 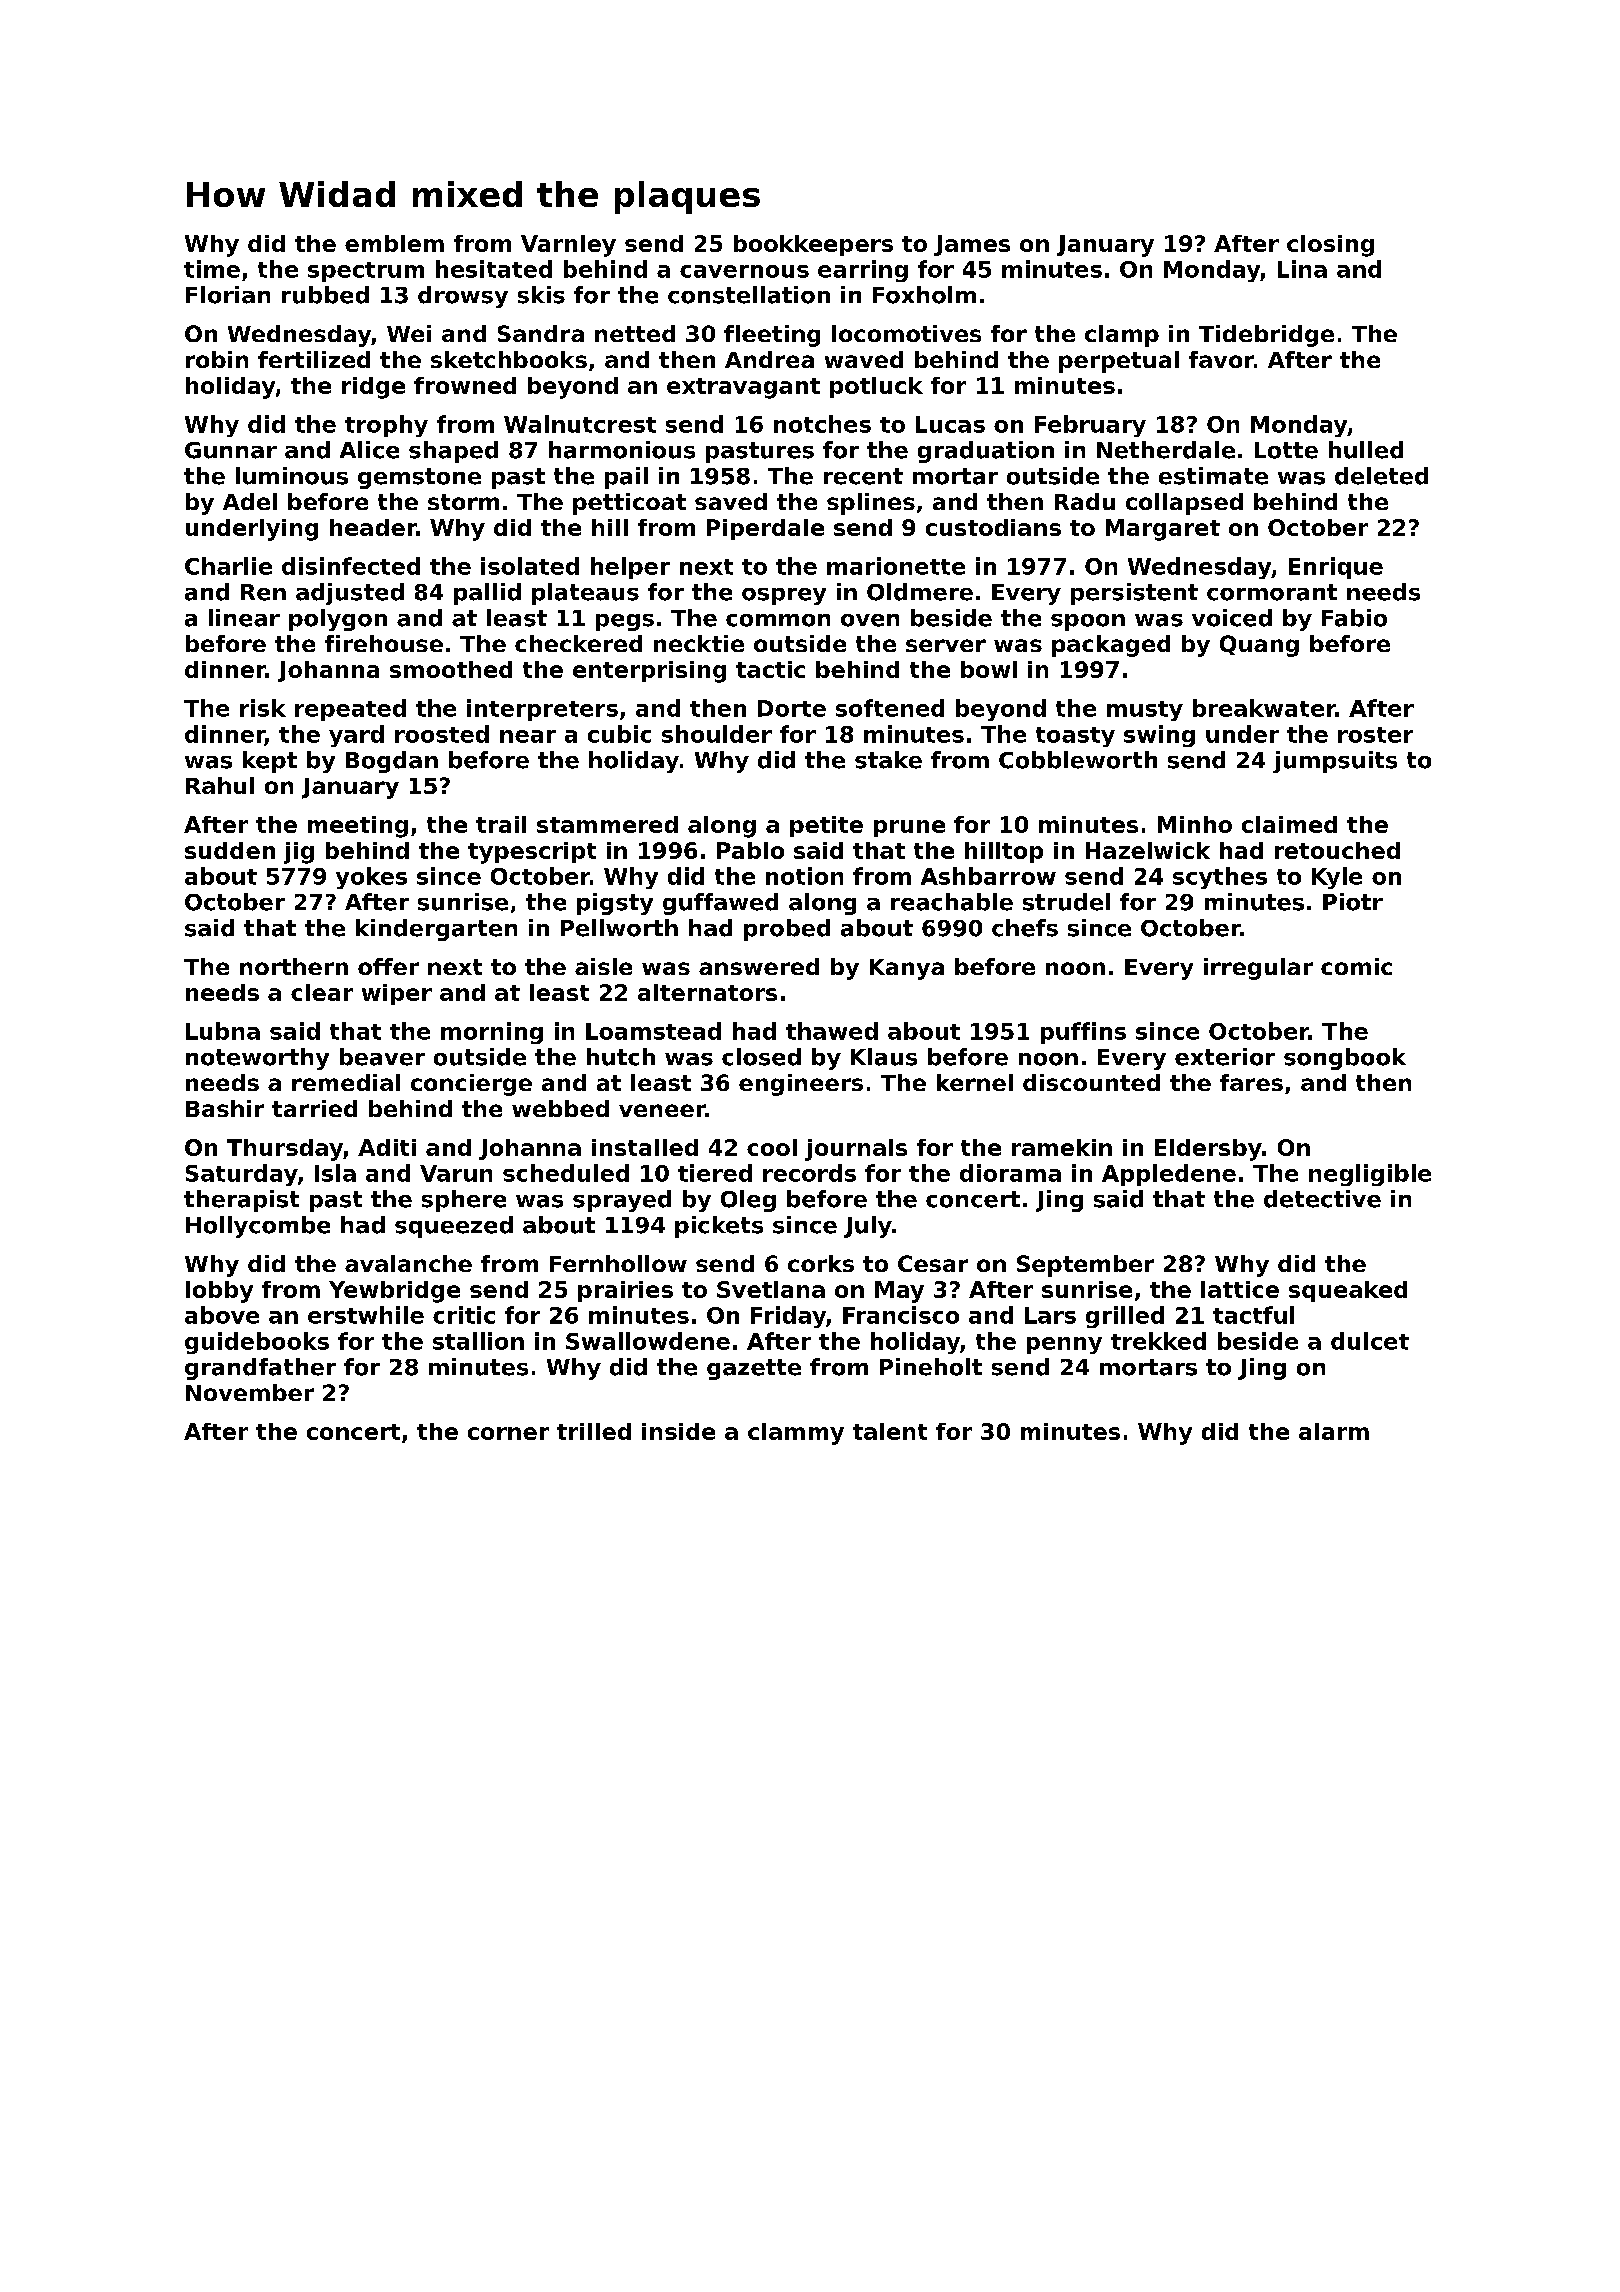 What do you see at coordinates (1122, 336) in the document?
I see `clamp` at bounding box center [1122, 336].
